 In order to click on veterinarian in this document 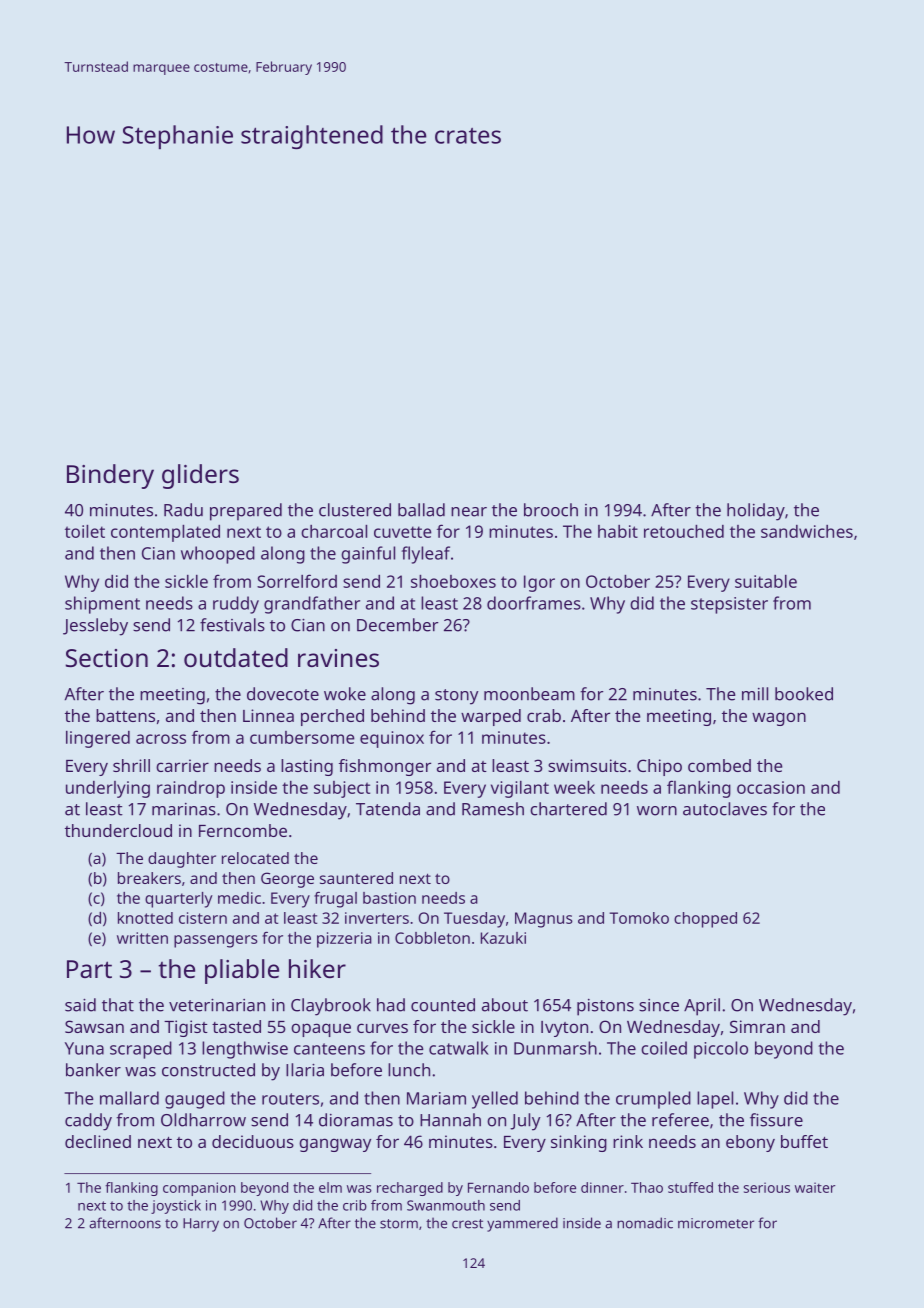, I will do `click(217, 1005)`.
